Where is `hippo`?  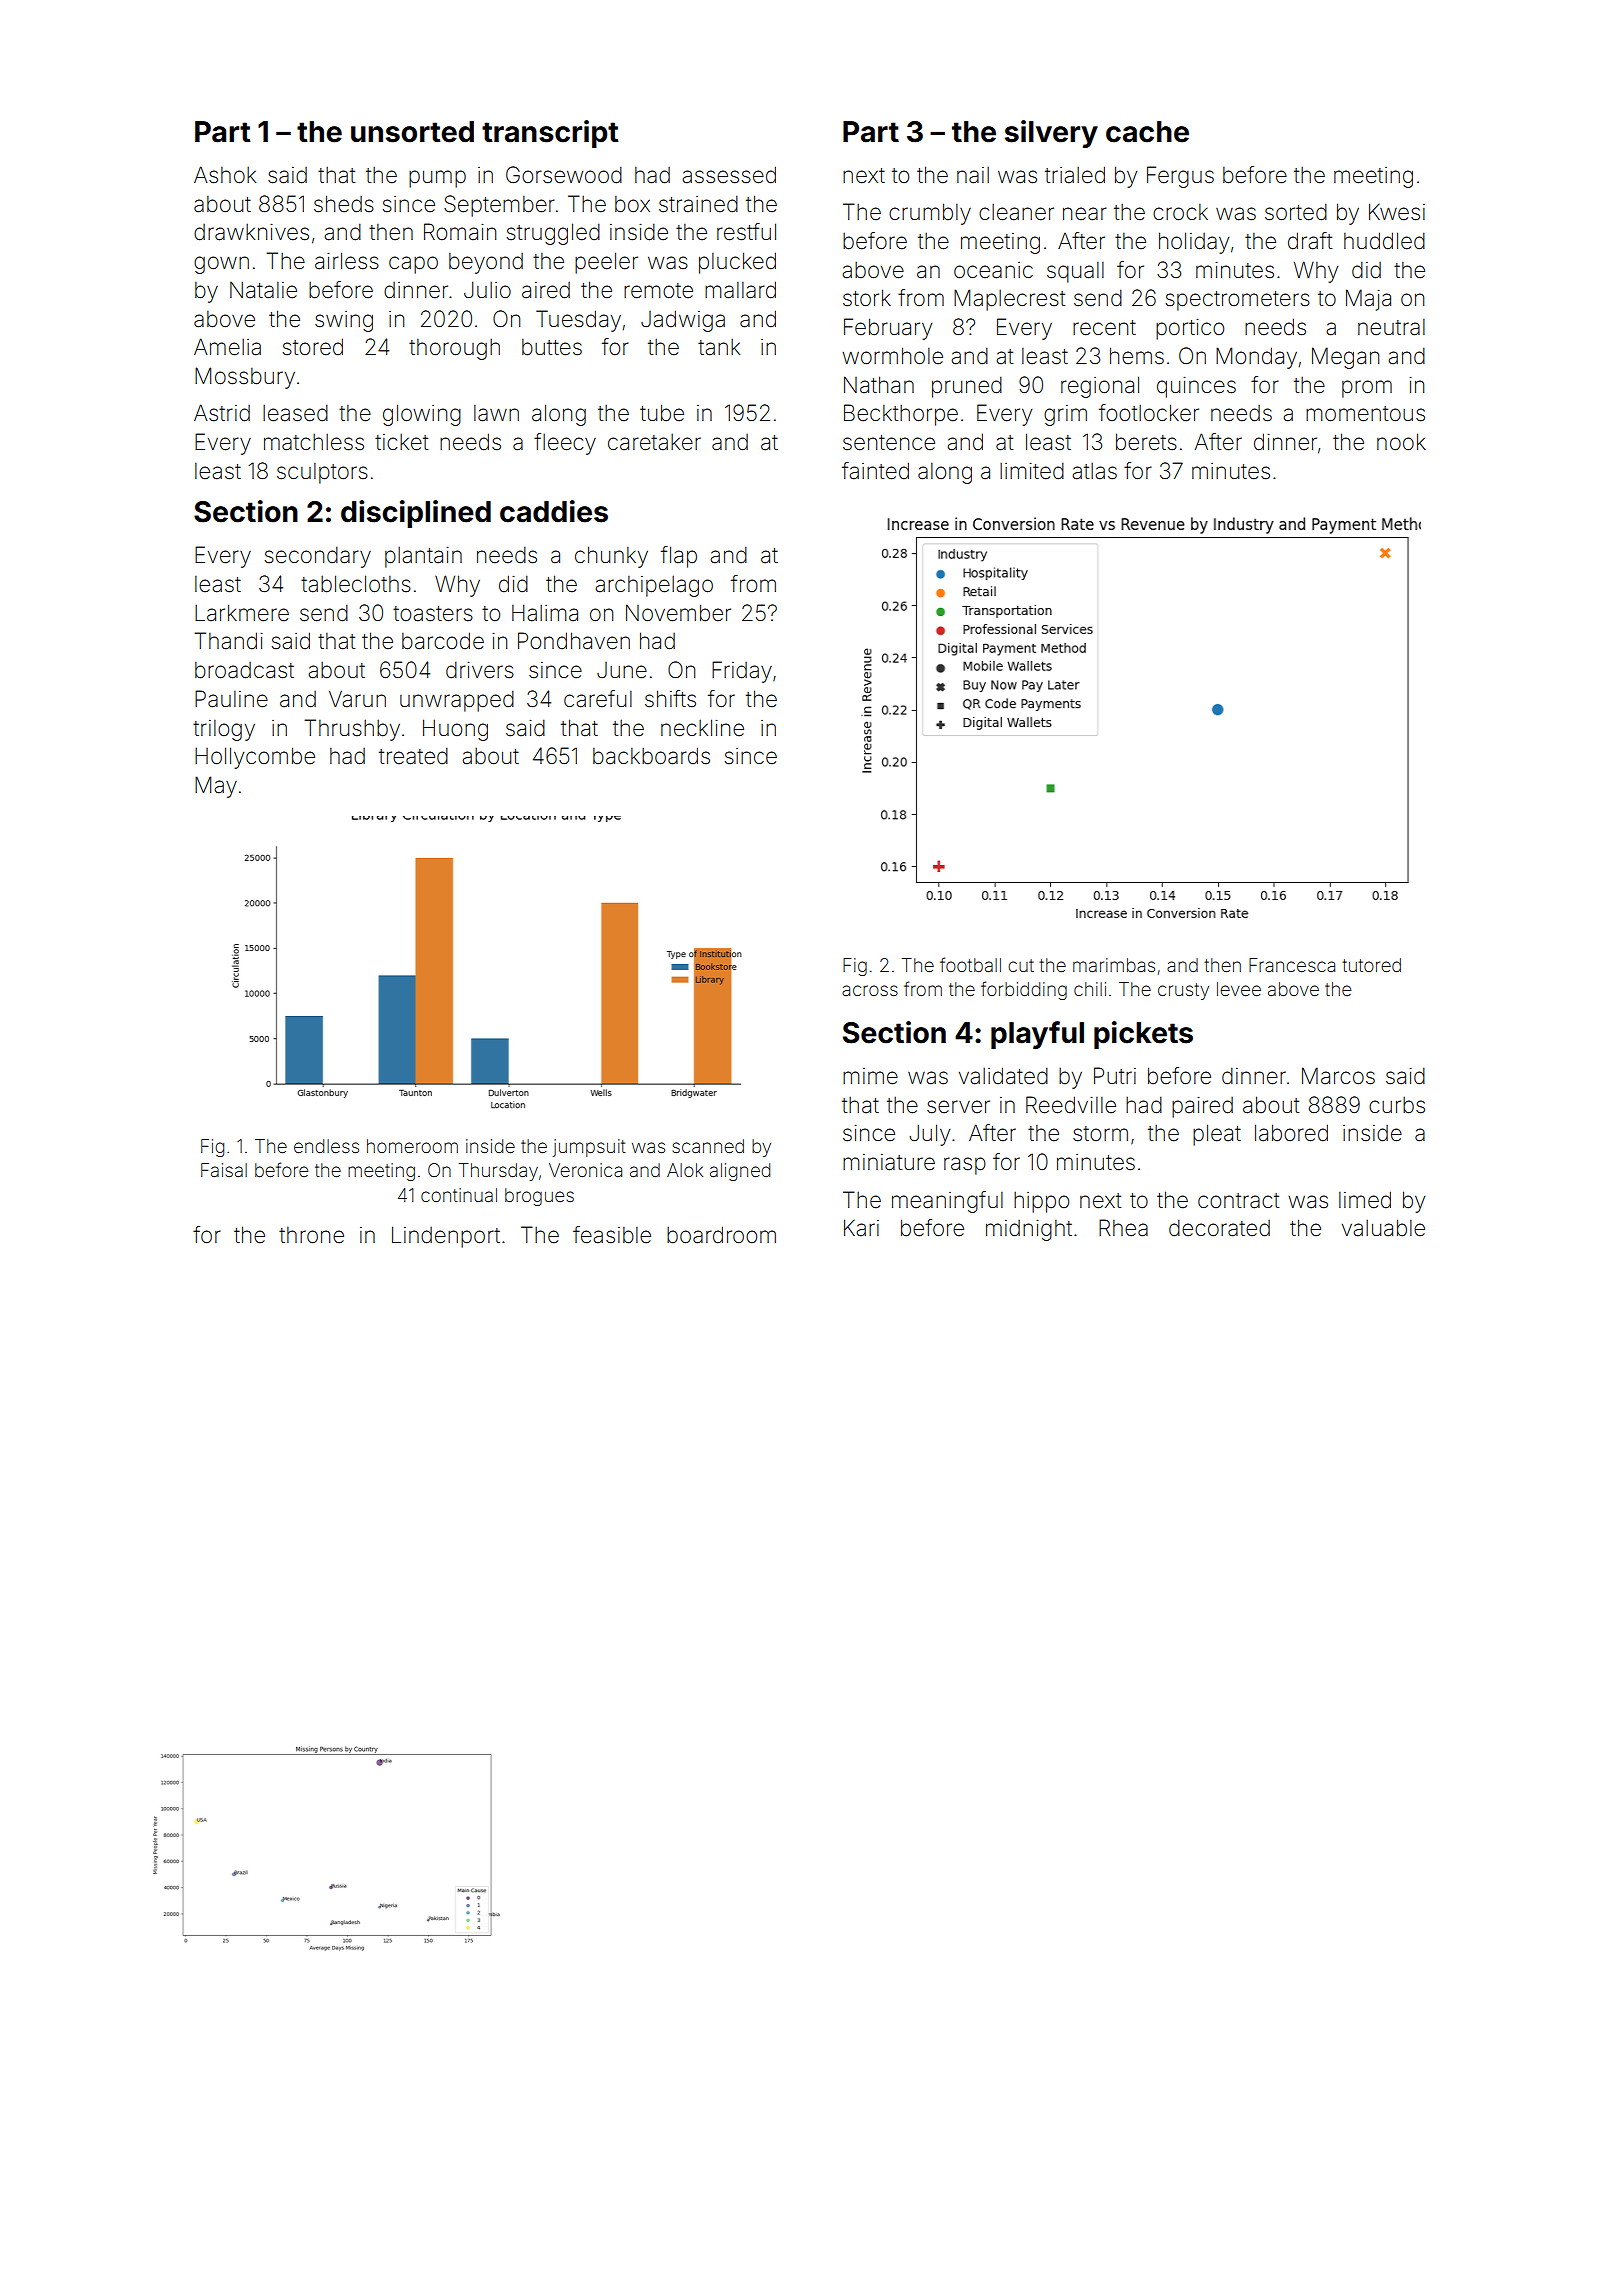 hippo is located at coordinates (1041, 1202).
